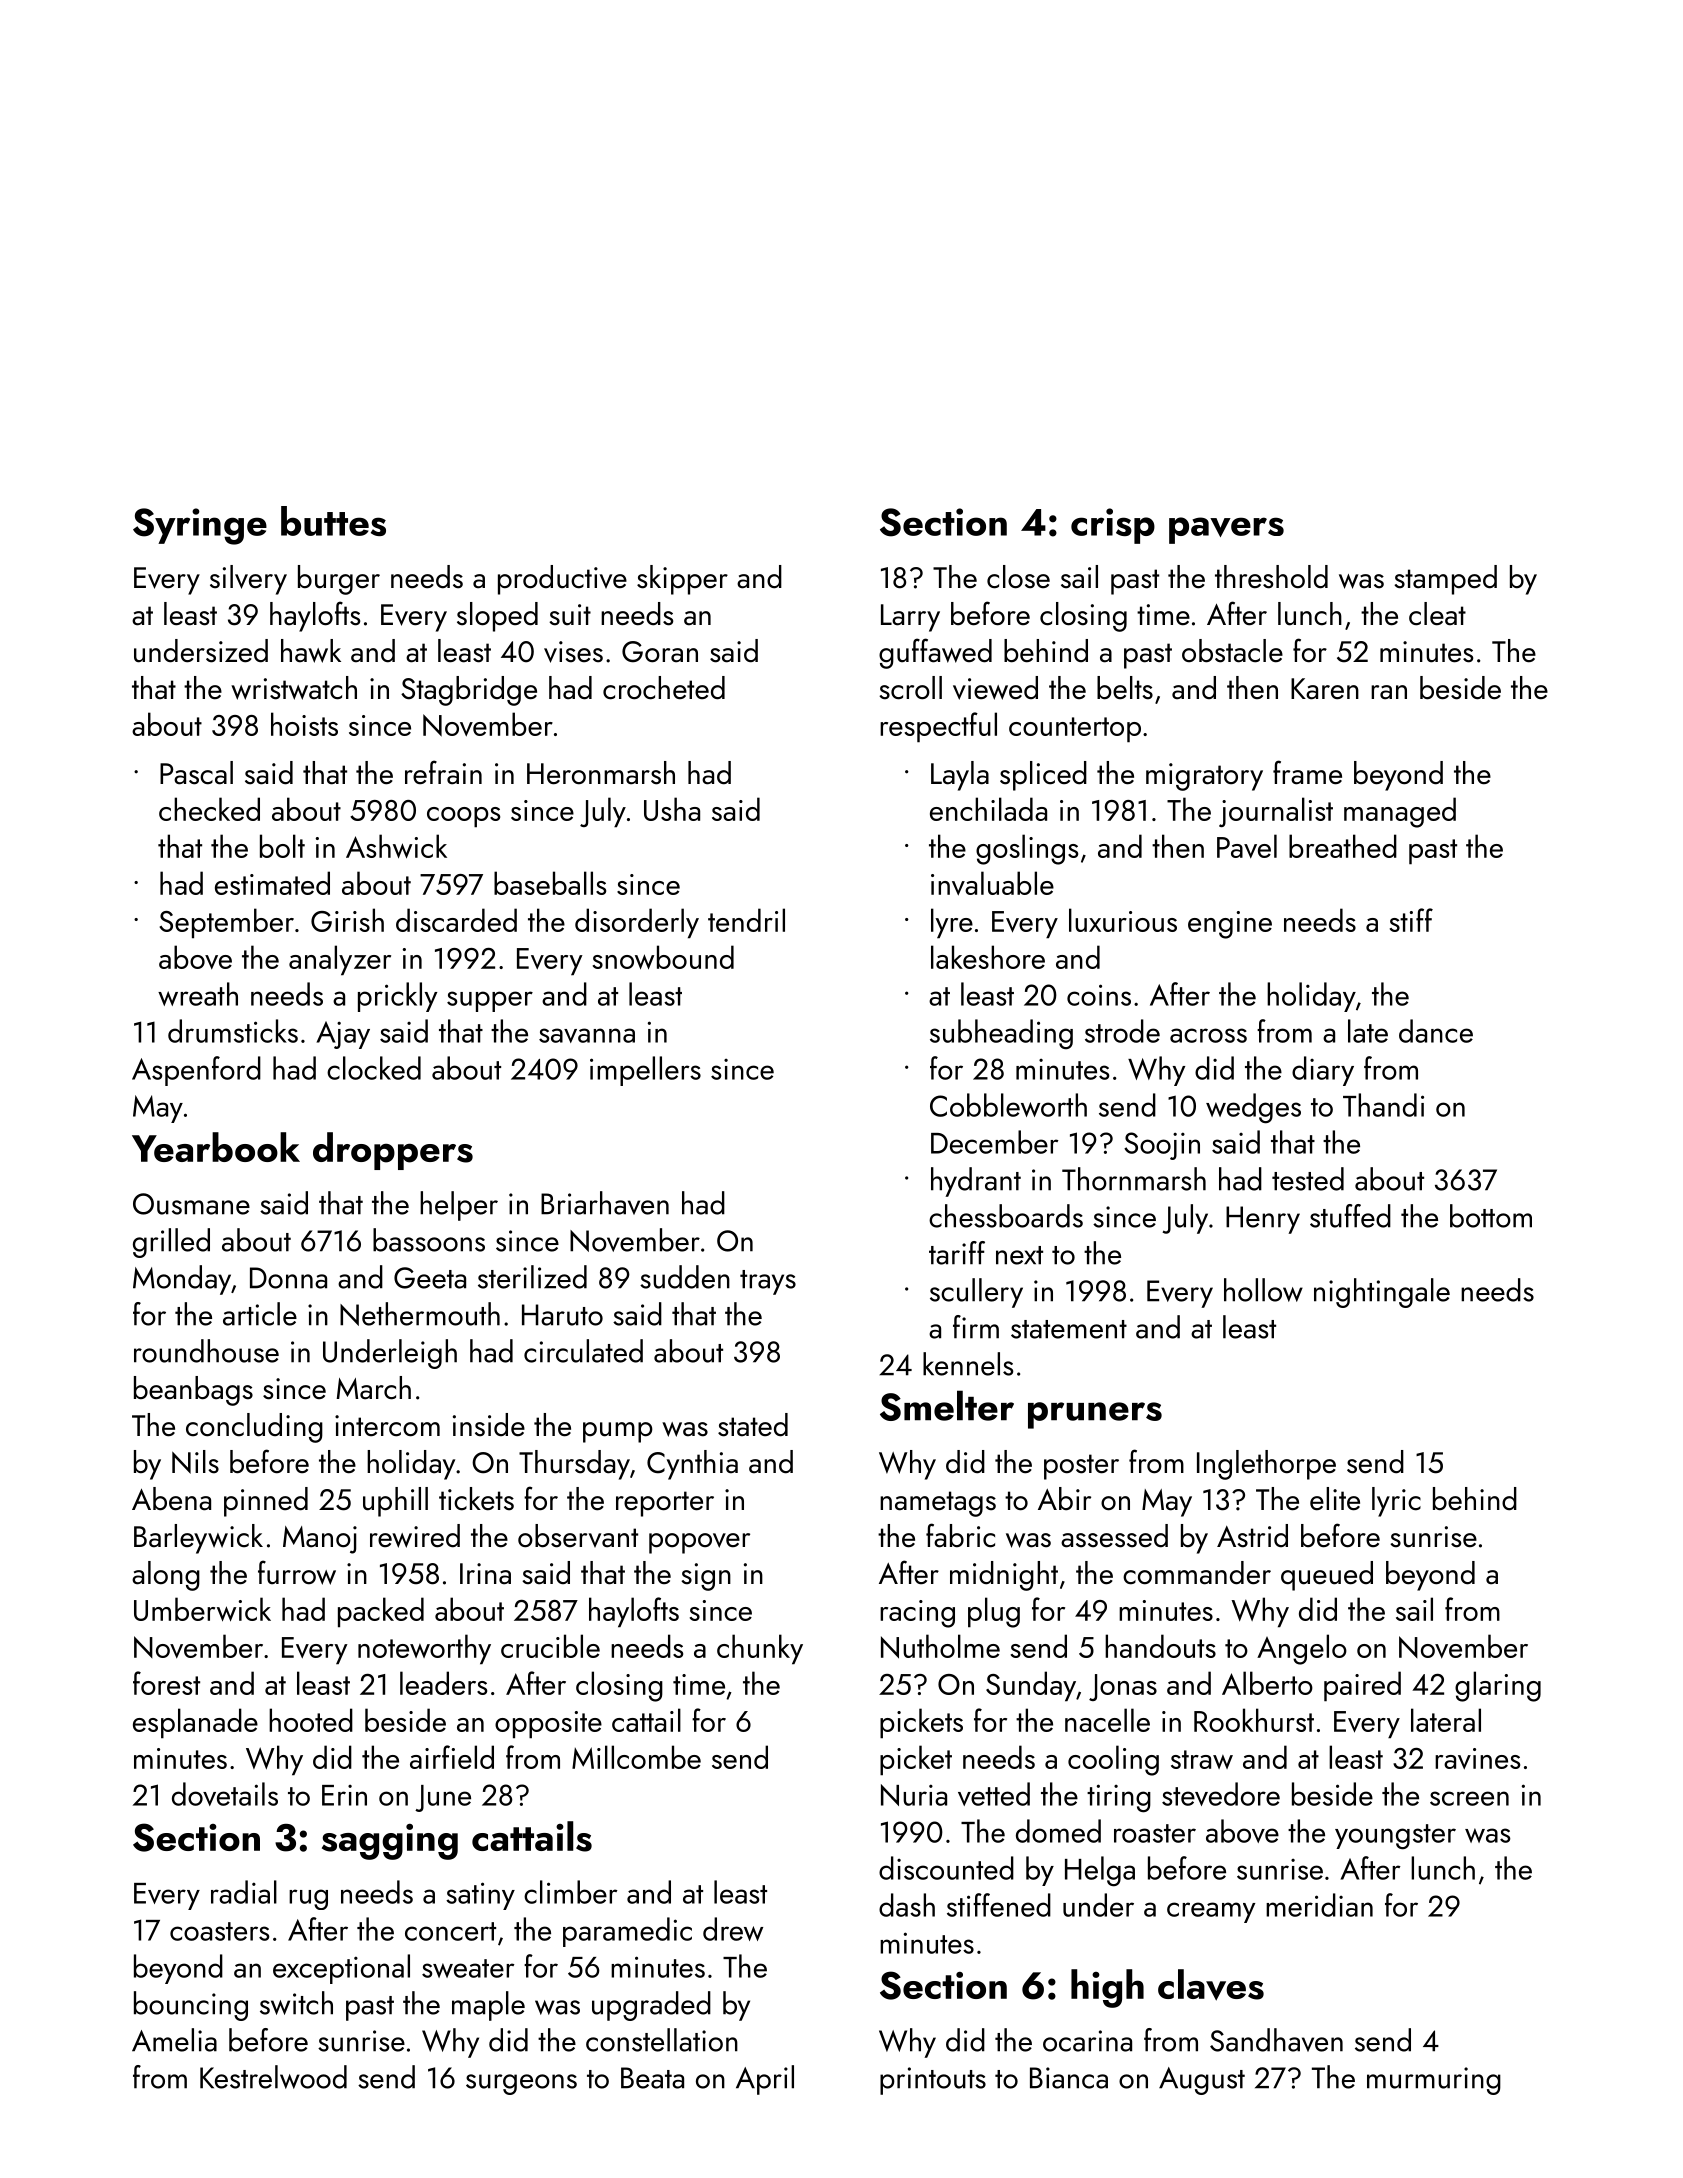 This screenshot has height=2178, width=1683. What do you see at coordinates (311, 651) in the screenshot?
I see `hawk` at bounding box center [311, 651].
